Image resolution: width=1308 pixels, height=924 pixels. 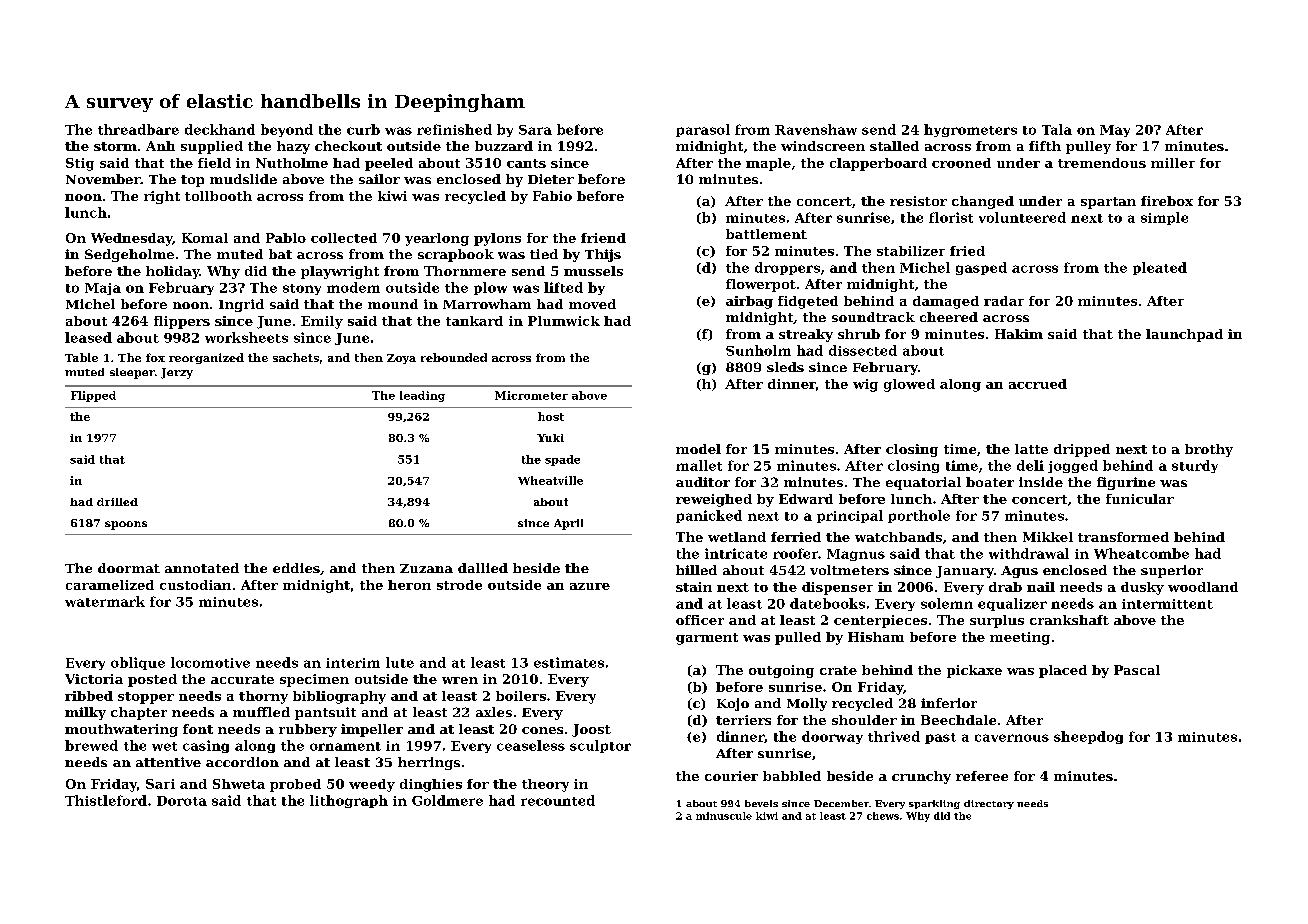 I want to click on accurate, so click(x=242, y=679).
